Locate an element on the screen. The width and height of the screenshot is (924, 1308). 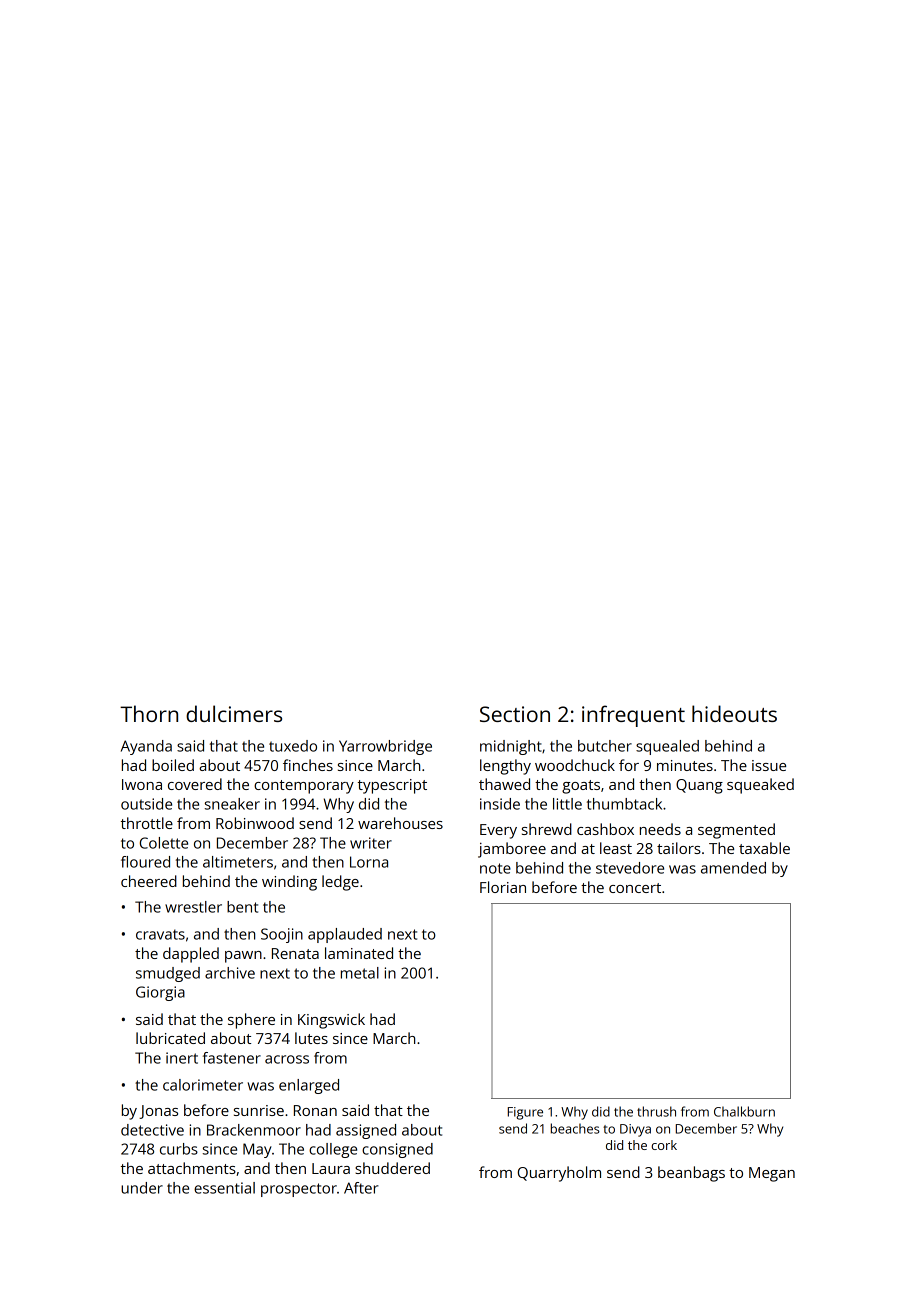
Section is located at coordinates (515, 714).
